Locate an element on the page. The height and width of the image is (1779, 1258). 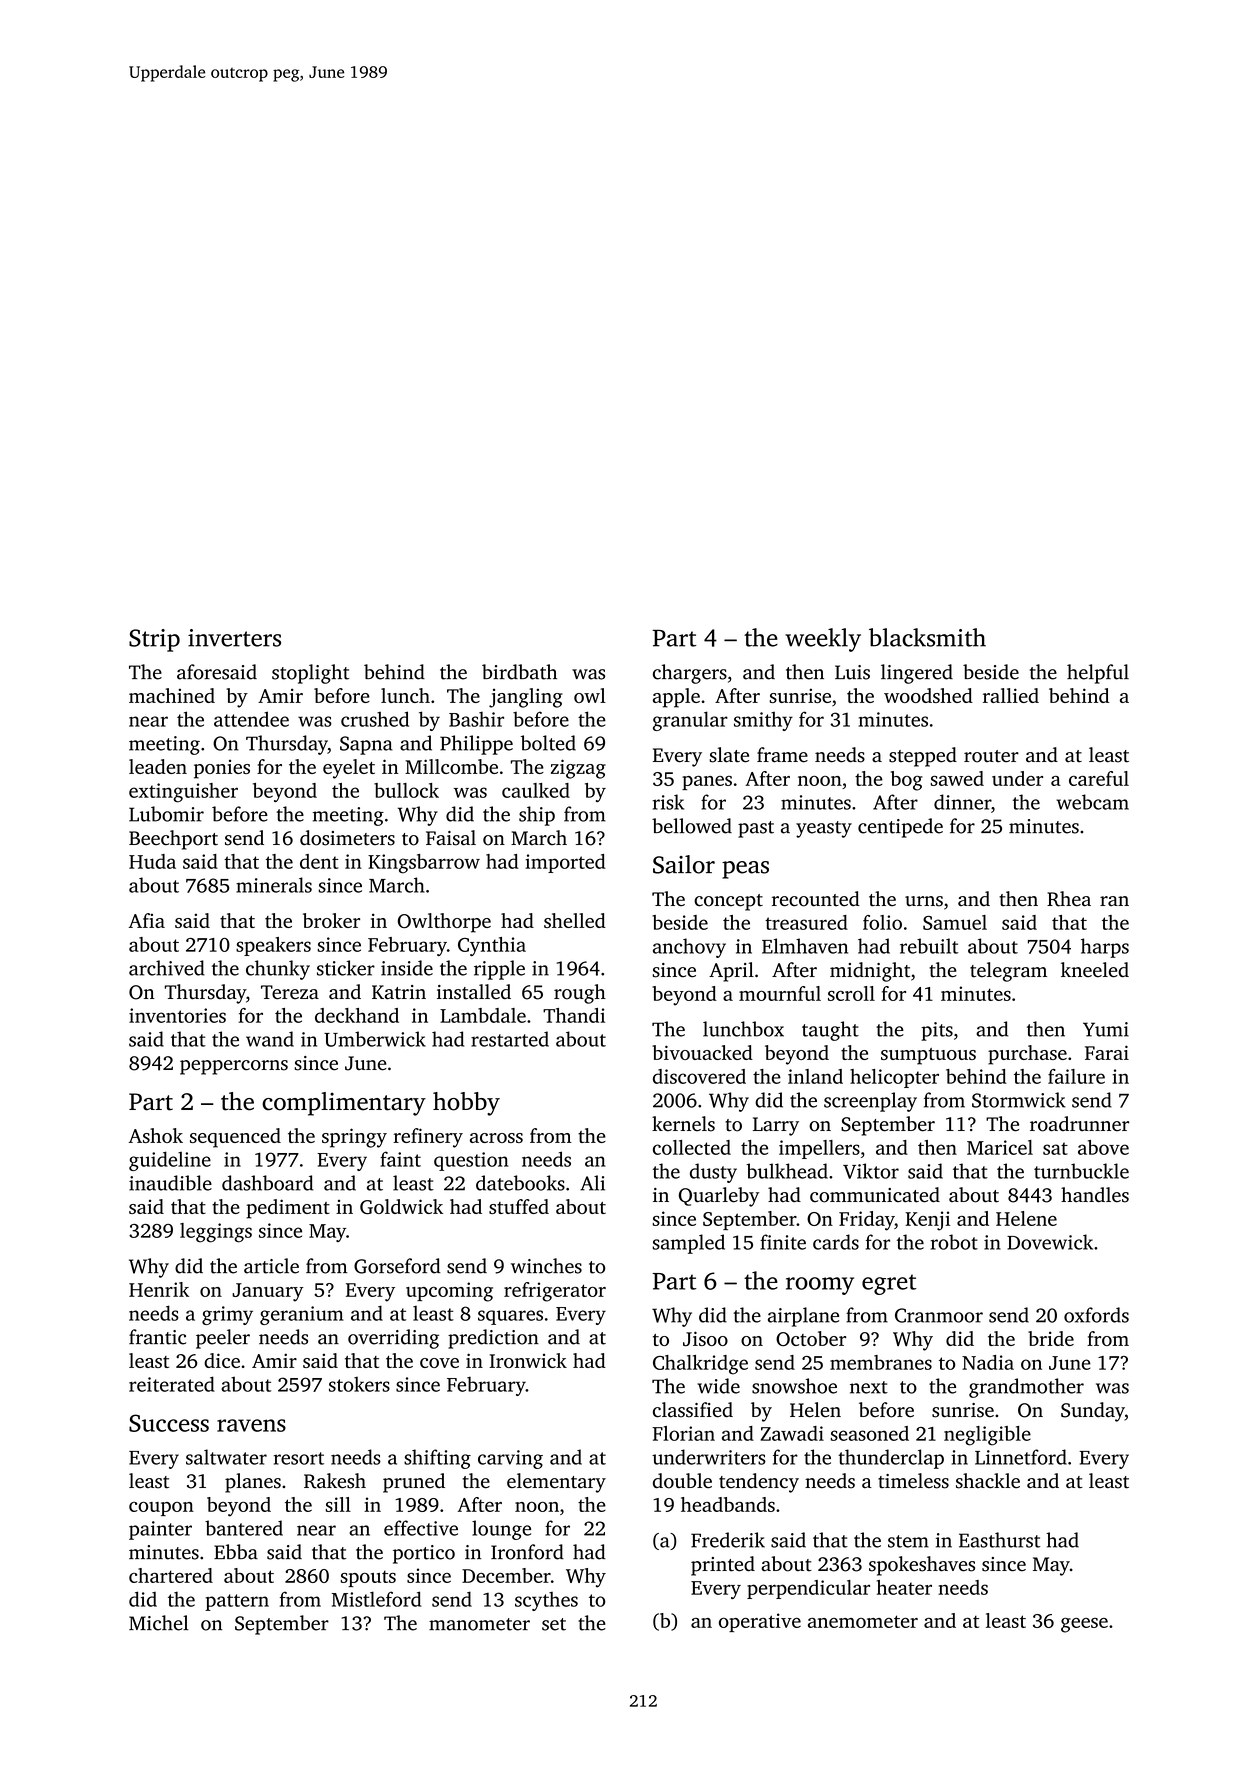
inverters is located at coordinates (234, 638).
